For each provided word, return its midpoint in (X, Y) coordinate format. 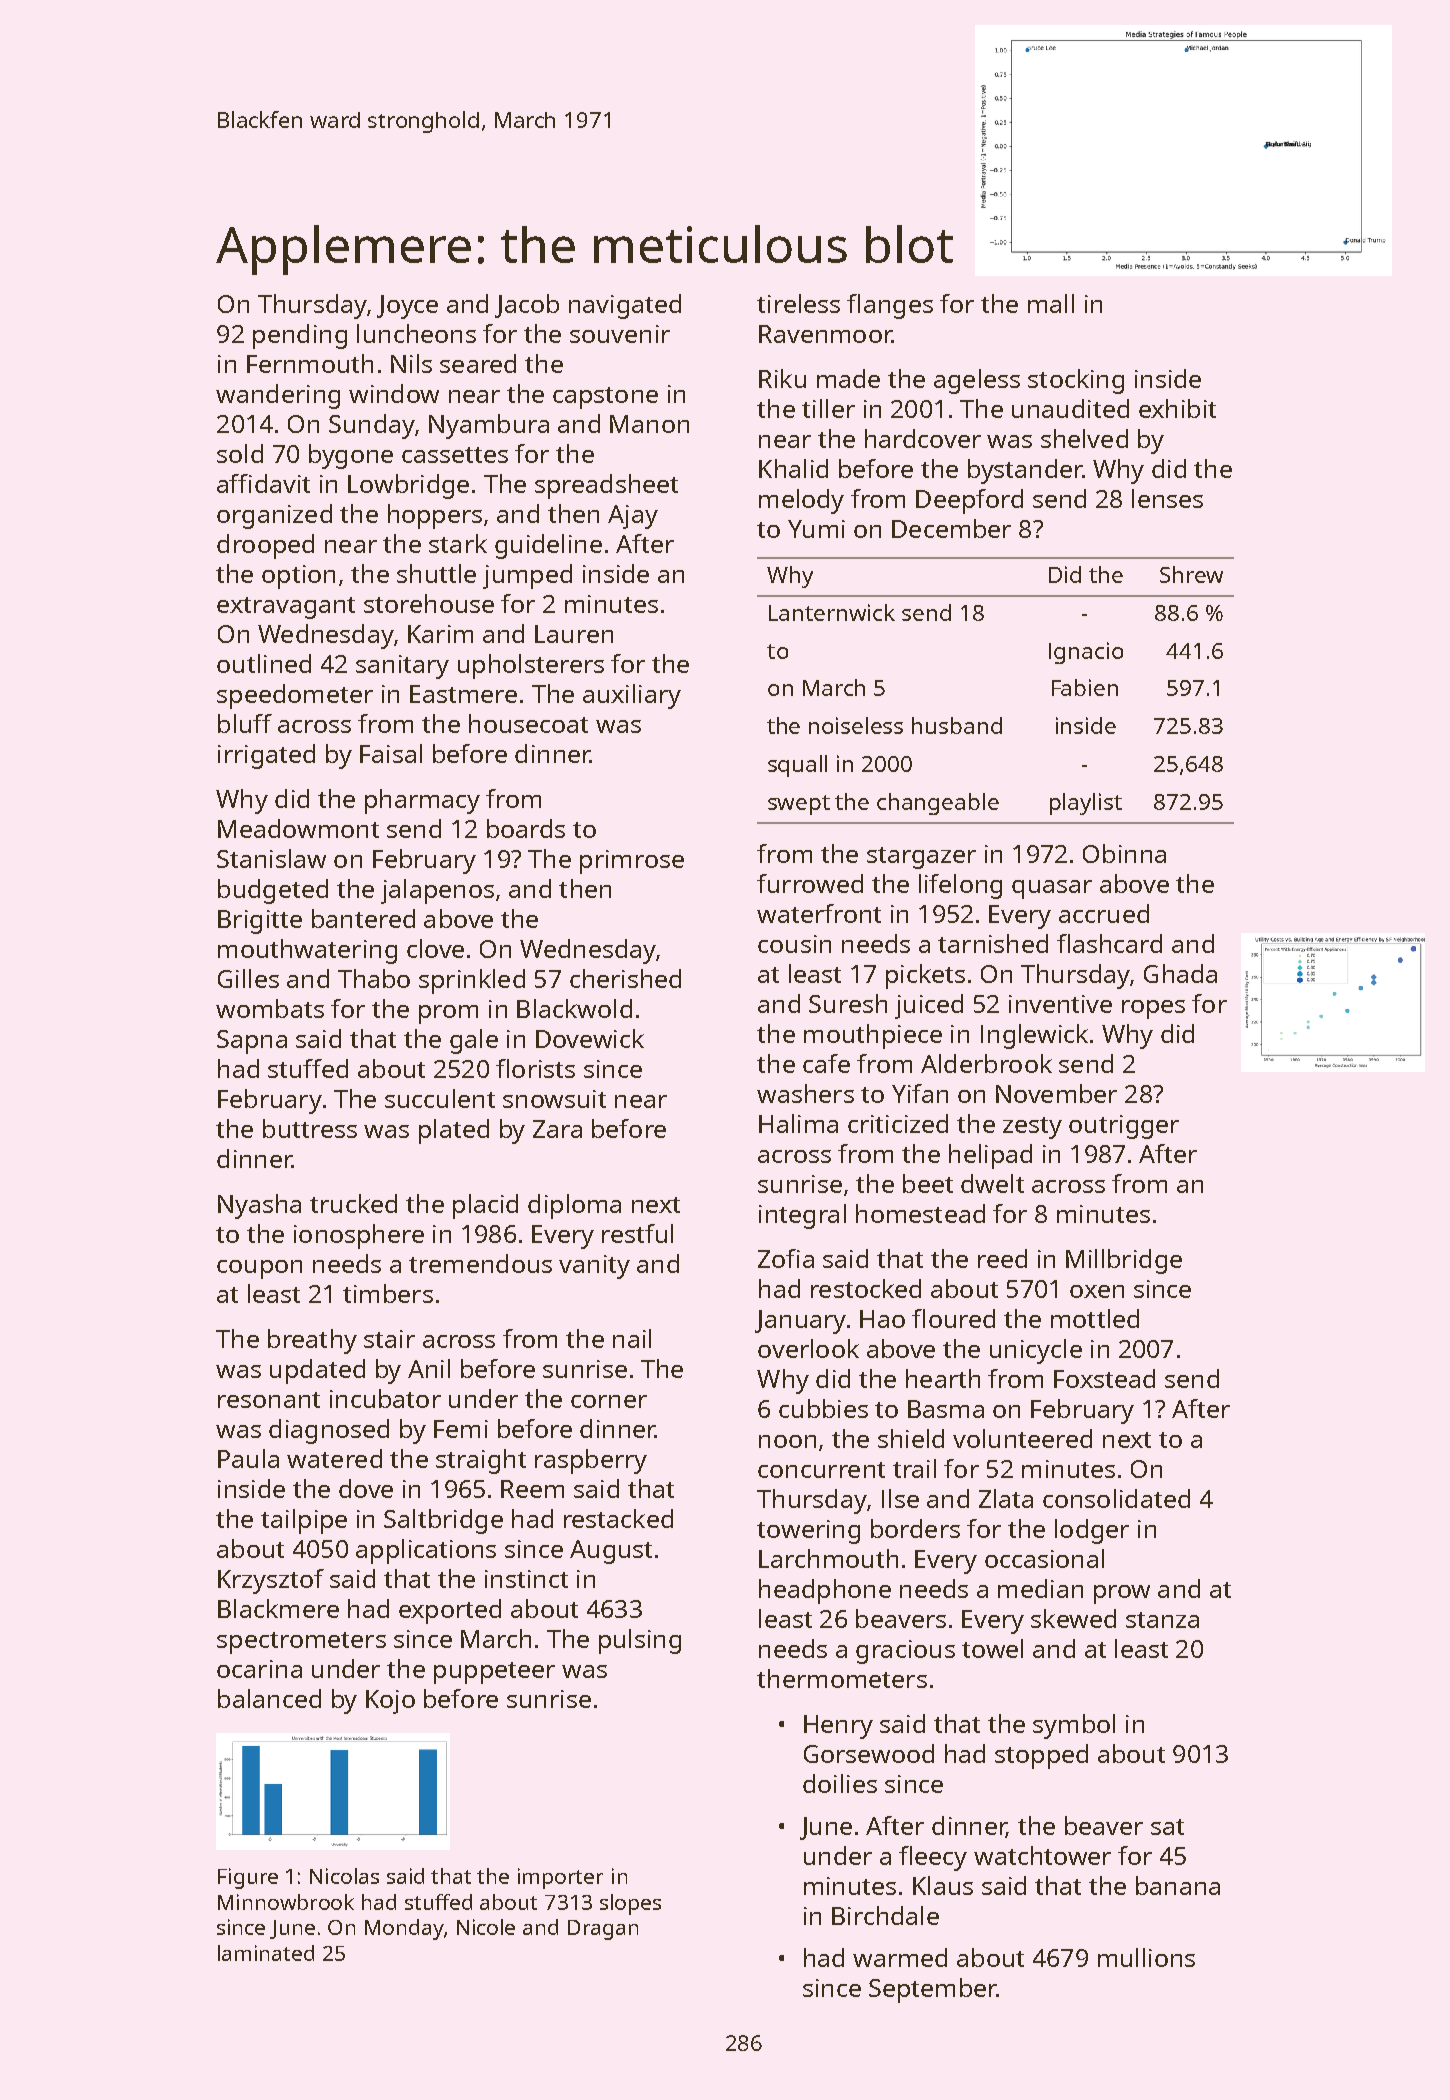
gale (474, 1041)
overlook (808, 1348)
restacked (618, 1518)
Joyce (407, 307)
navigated (625, 306)
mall (1051, 303)
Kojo (390, 1702)
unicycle (1036, 1351)
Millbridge (1124, 1261)
